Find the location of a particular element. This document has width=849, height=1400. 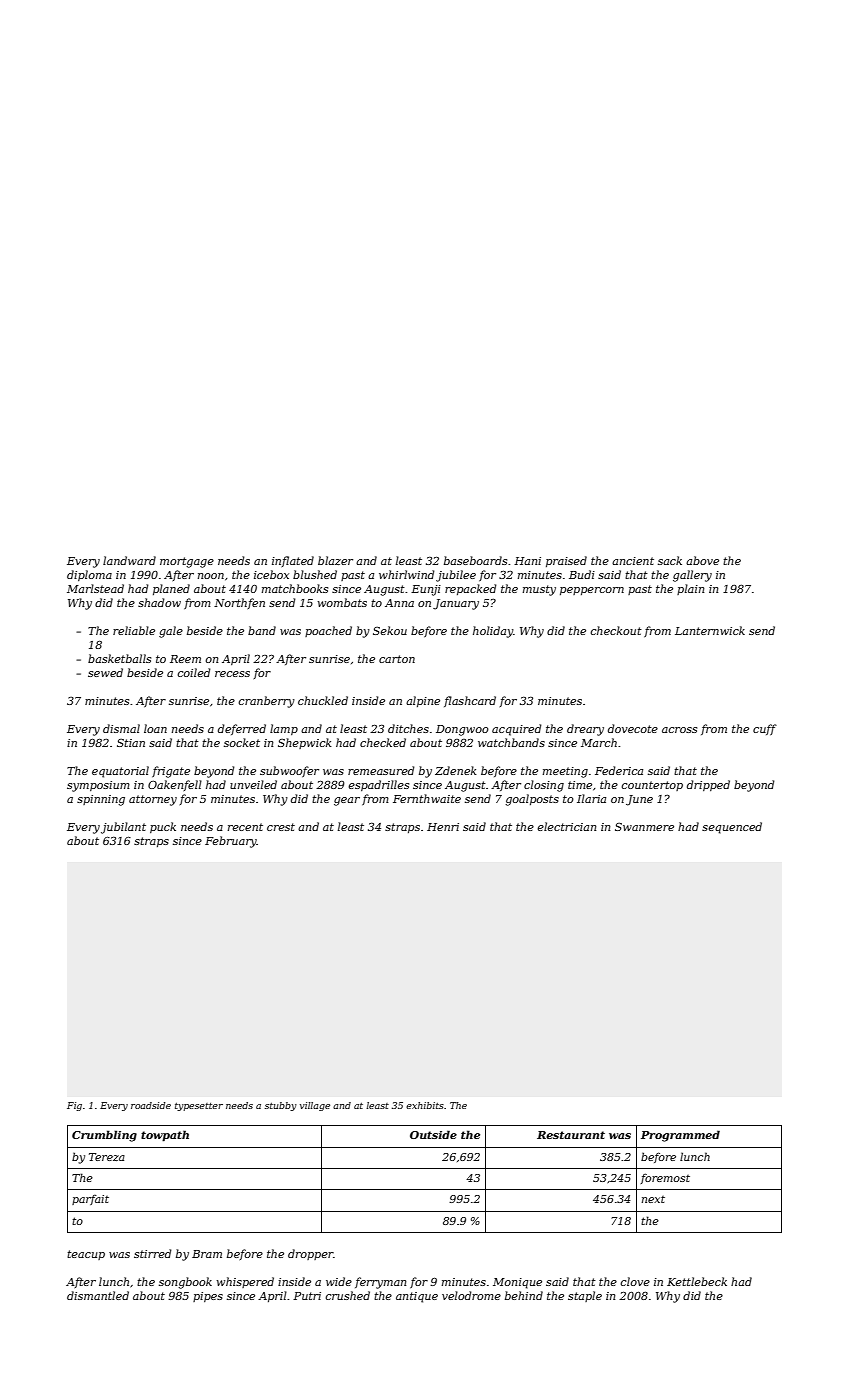

village is located at coordinates (315, 1106).
